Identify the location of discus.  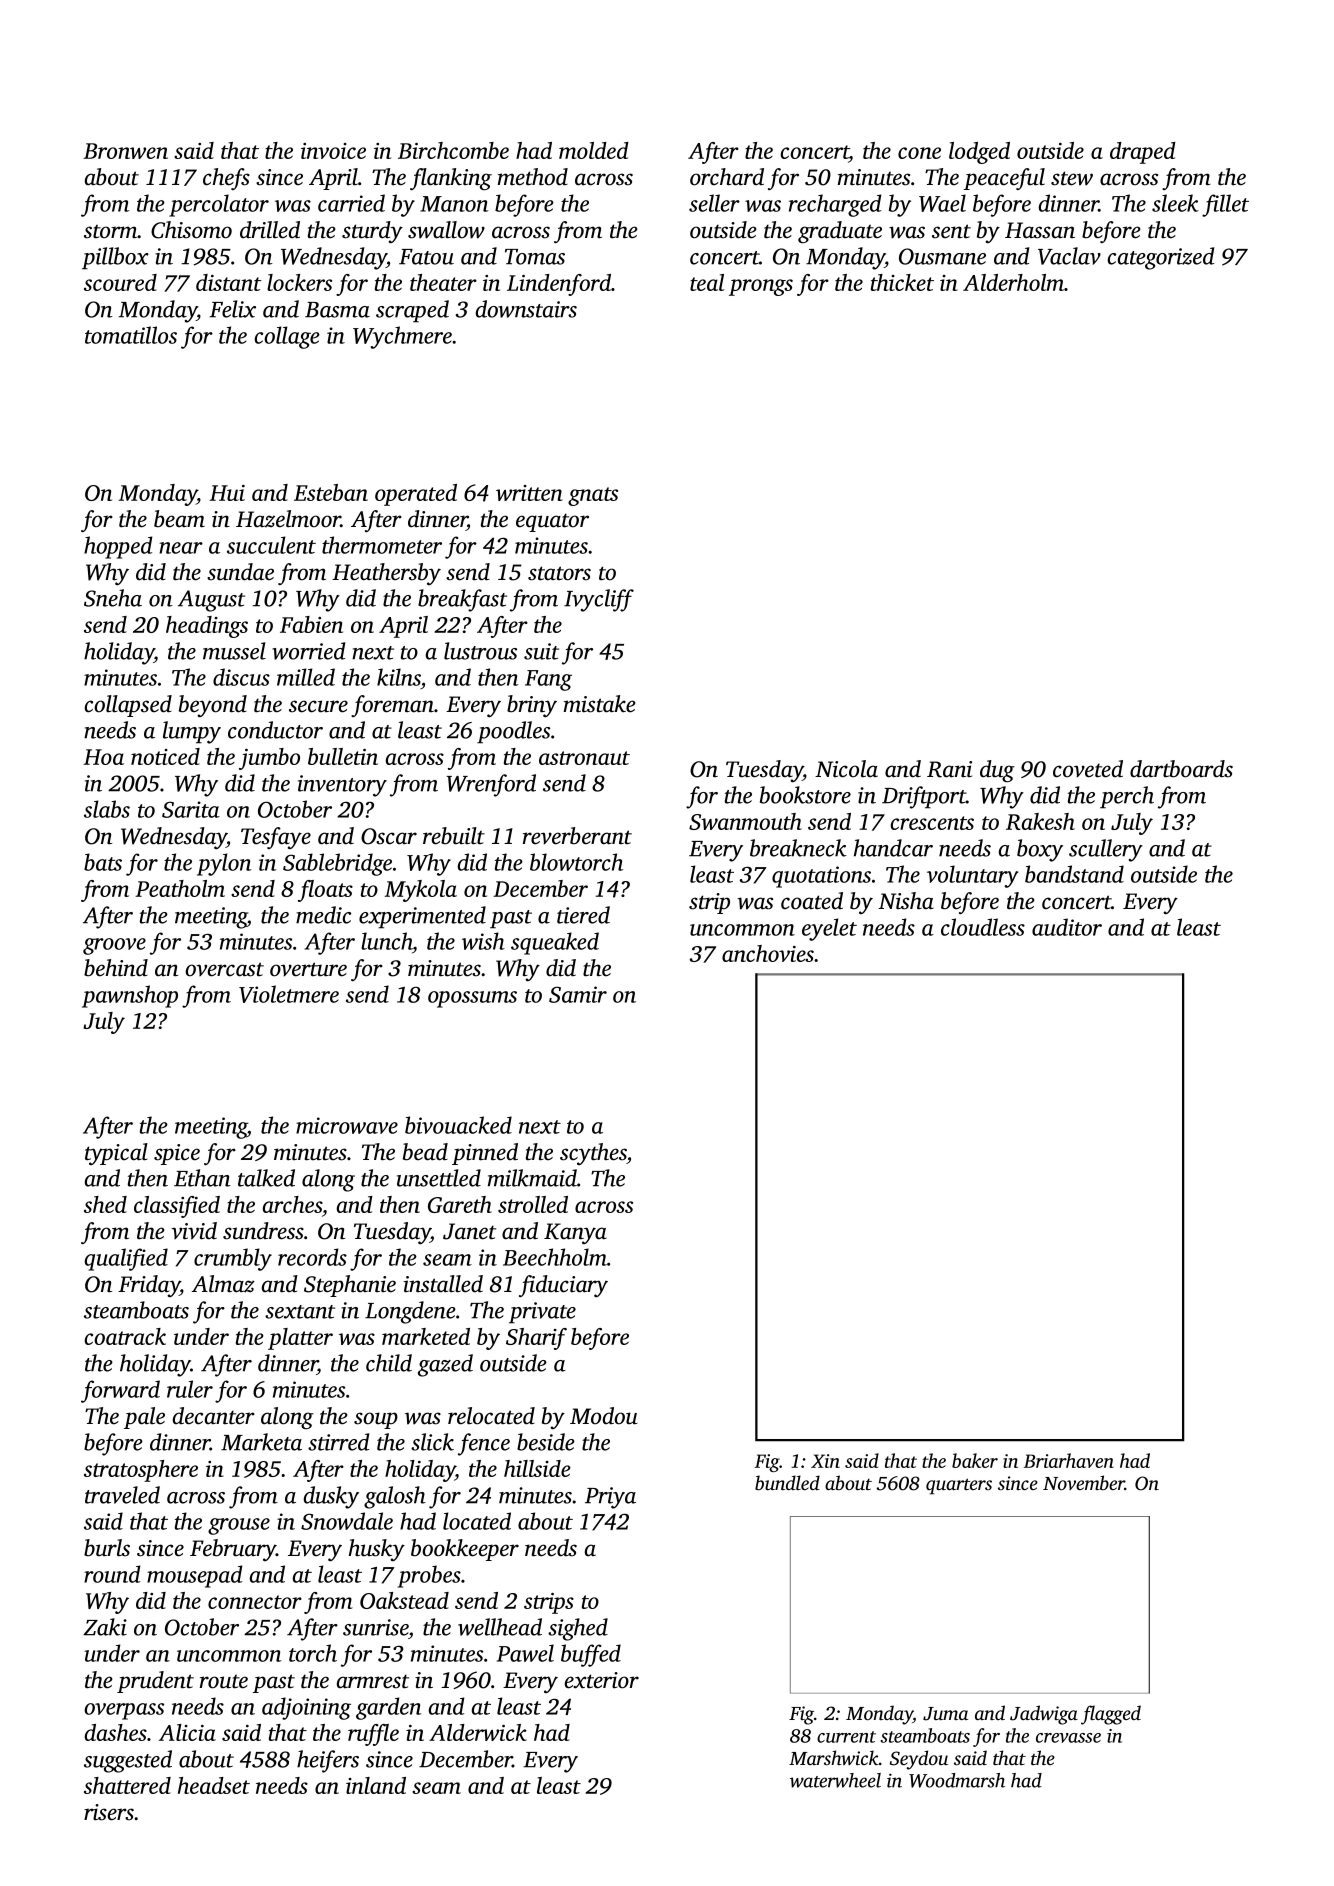
(241, 677).
